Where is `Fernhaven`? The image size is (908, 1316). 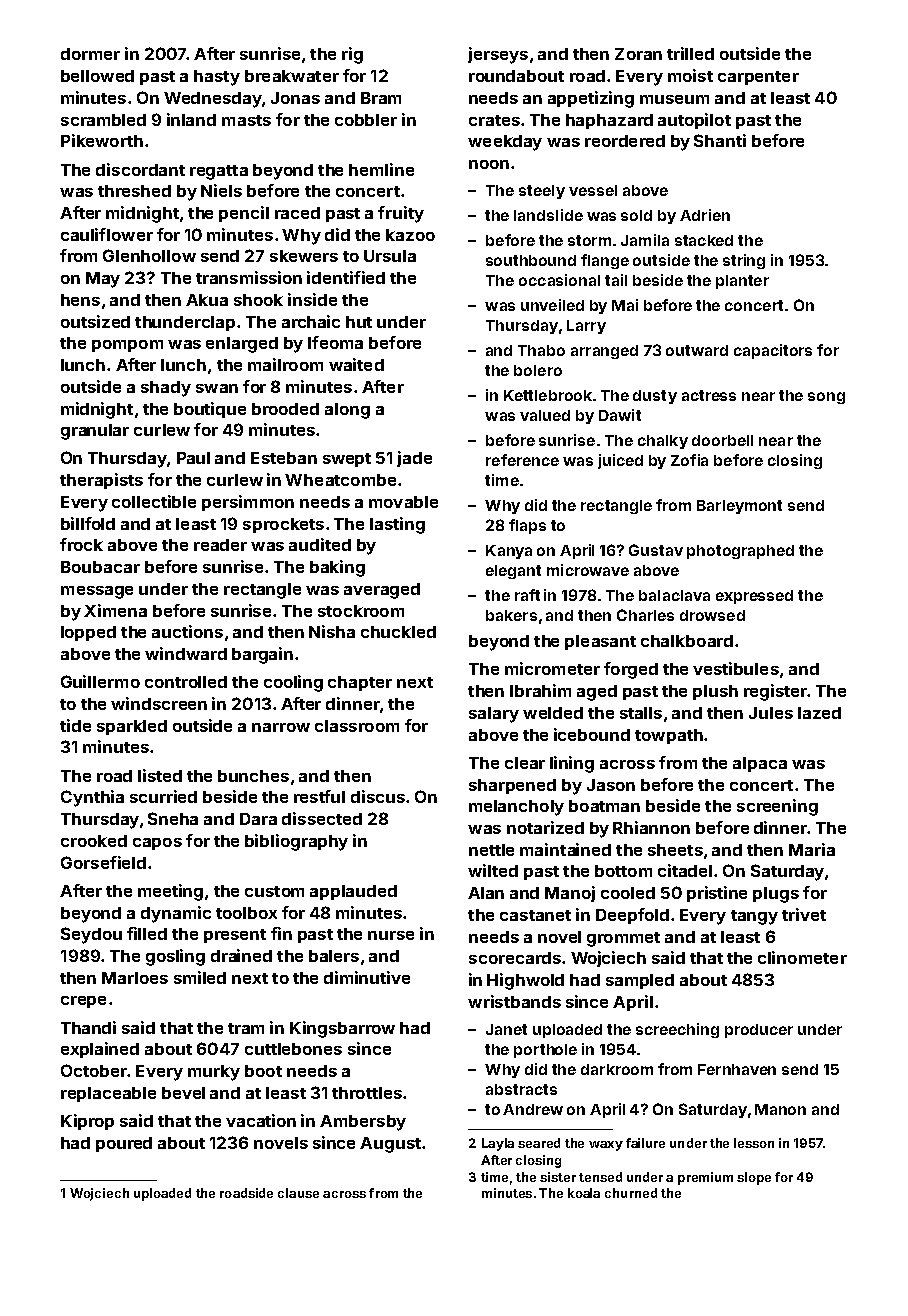 Fernhaven is located at coordinates (737, 1069).
